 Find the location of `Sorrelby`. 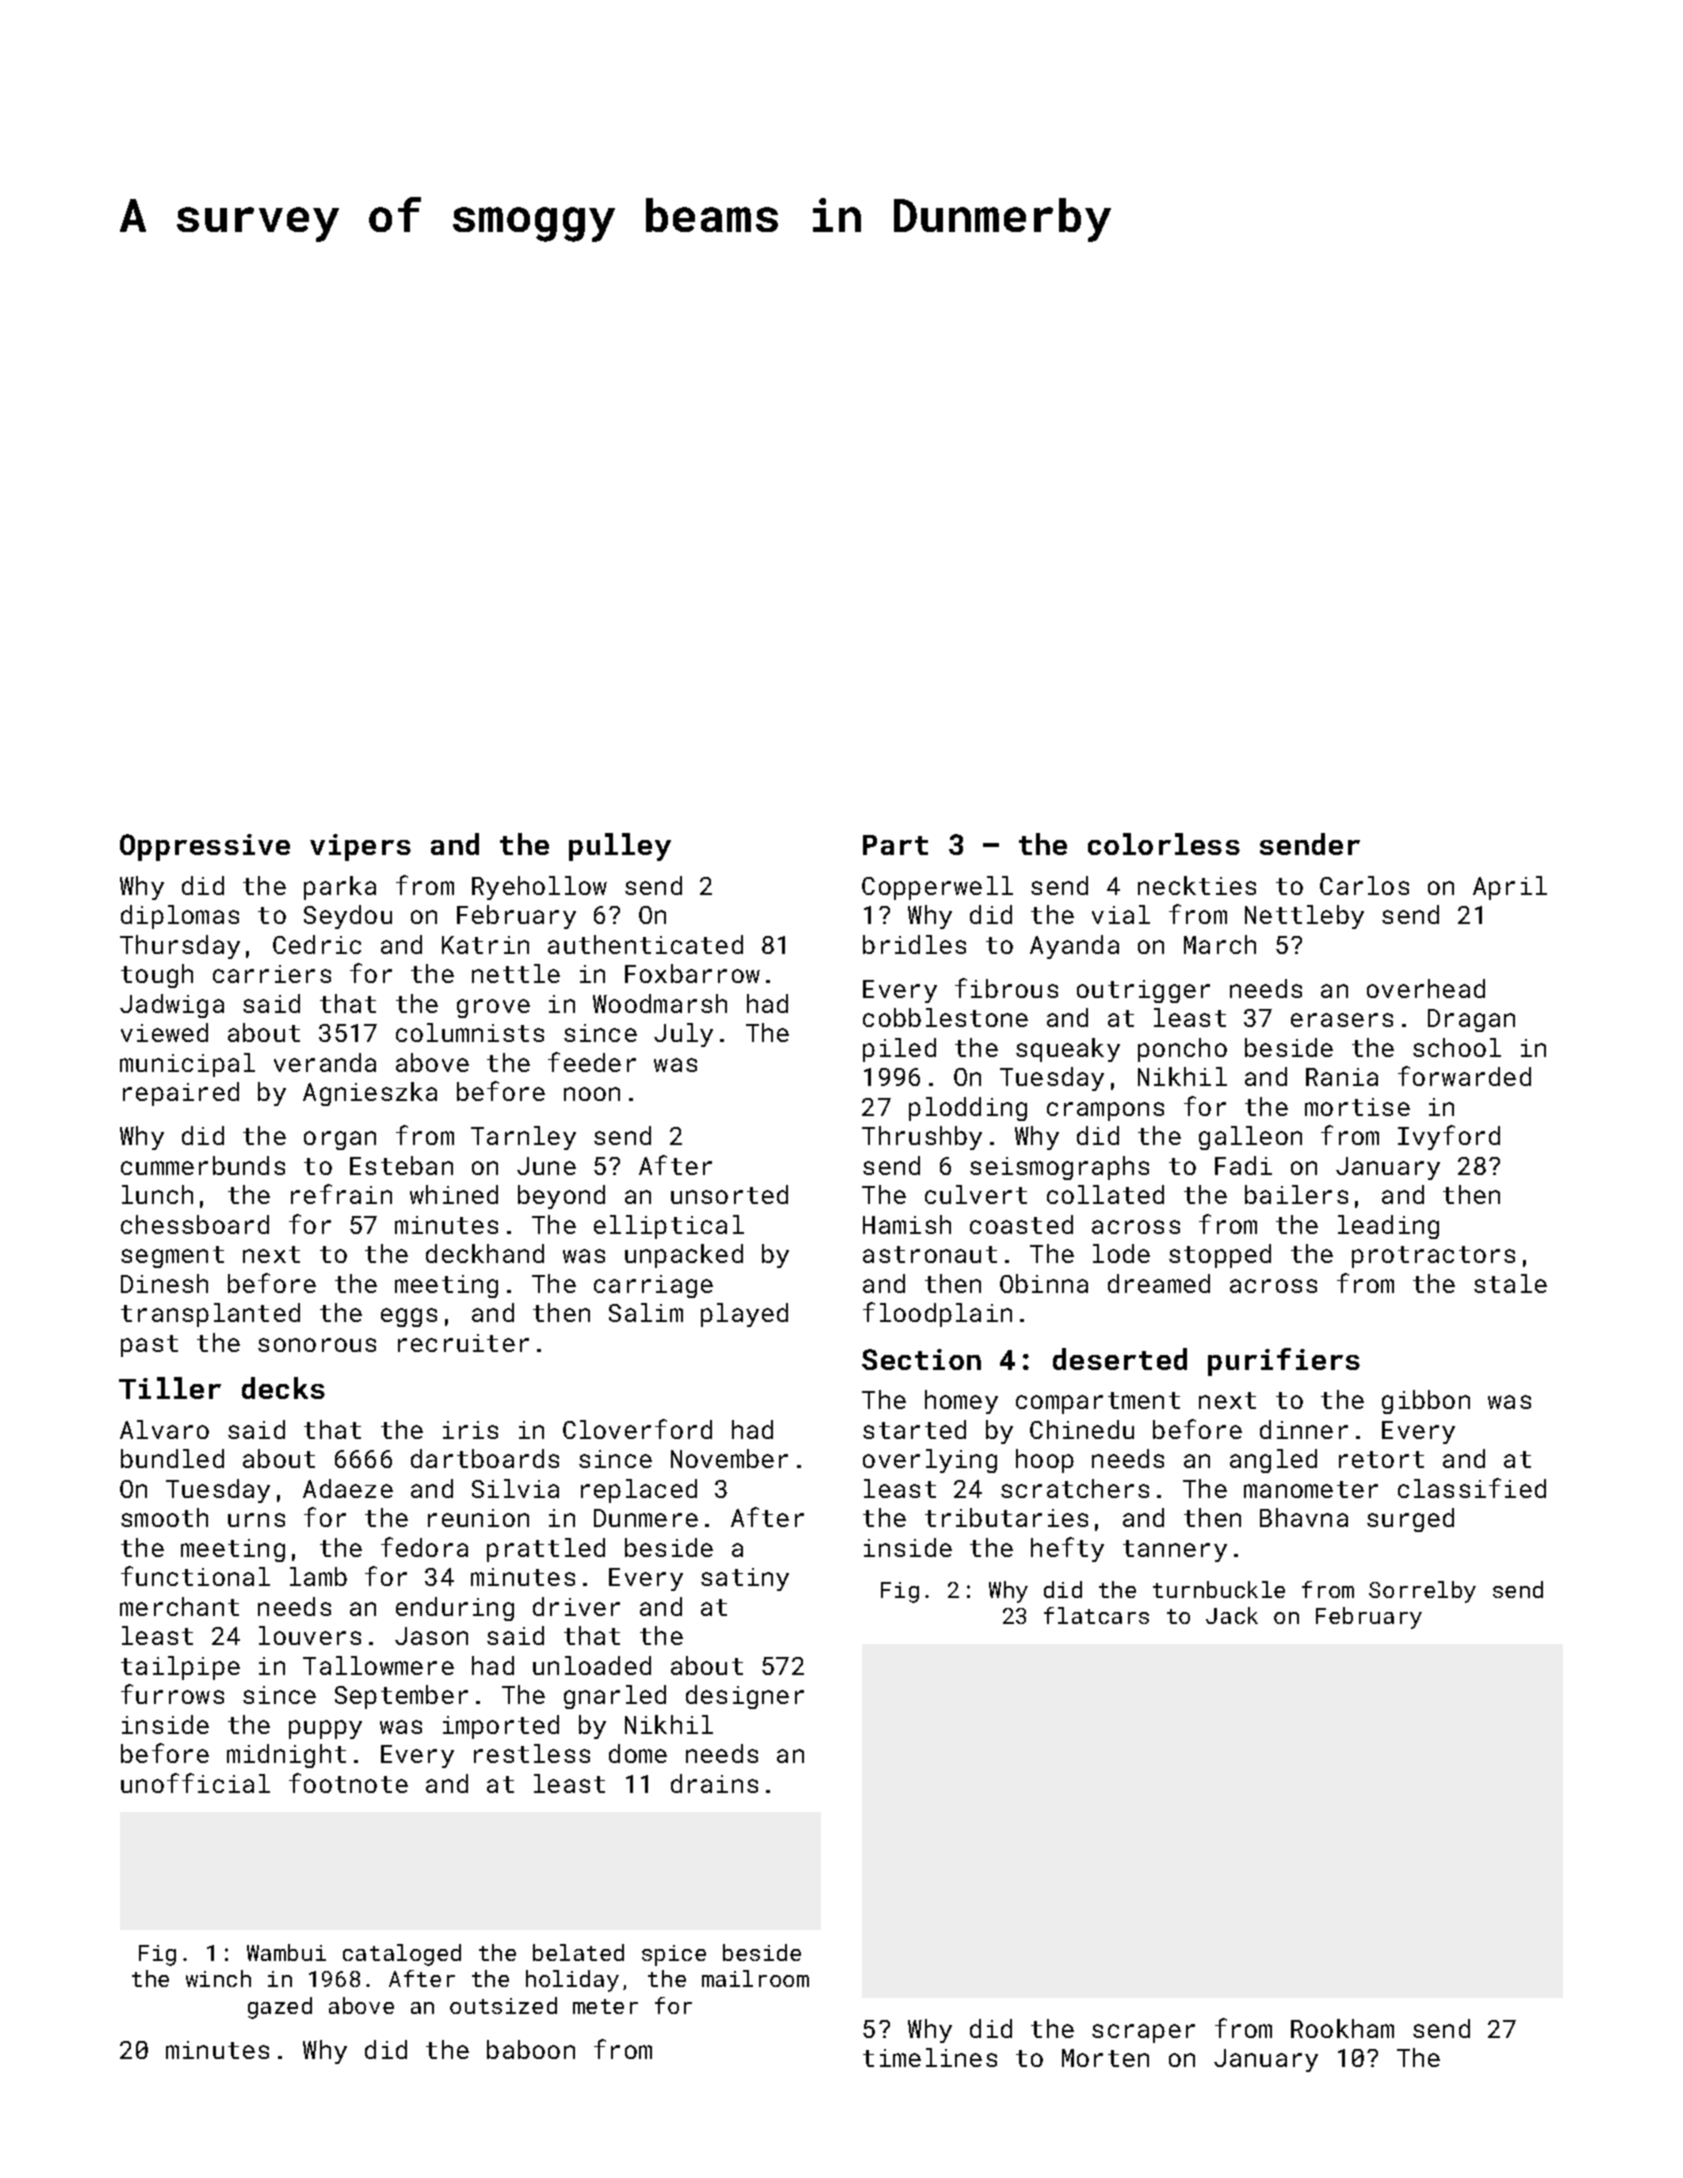

Sorrelby is located at coordinates (1422, 1592).
